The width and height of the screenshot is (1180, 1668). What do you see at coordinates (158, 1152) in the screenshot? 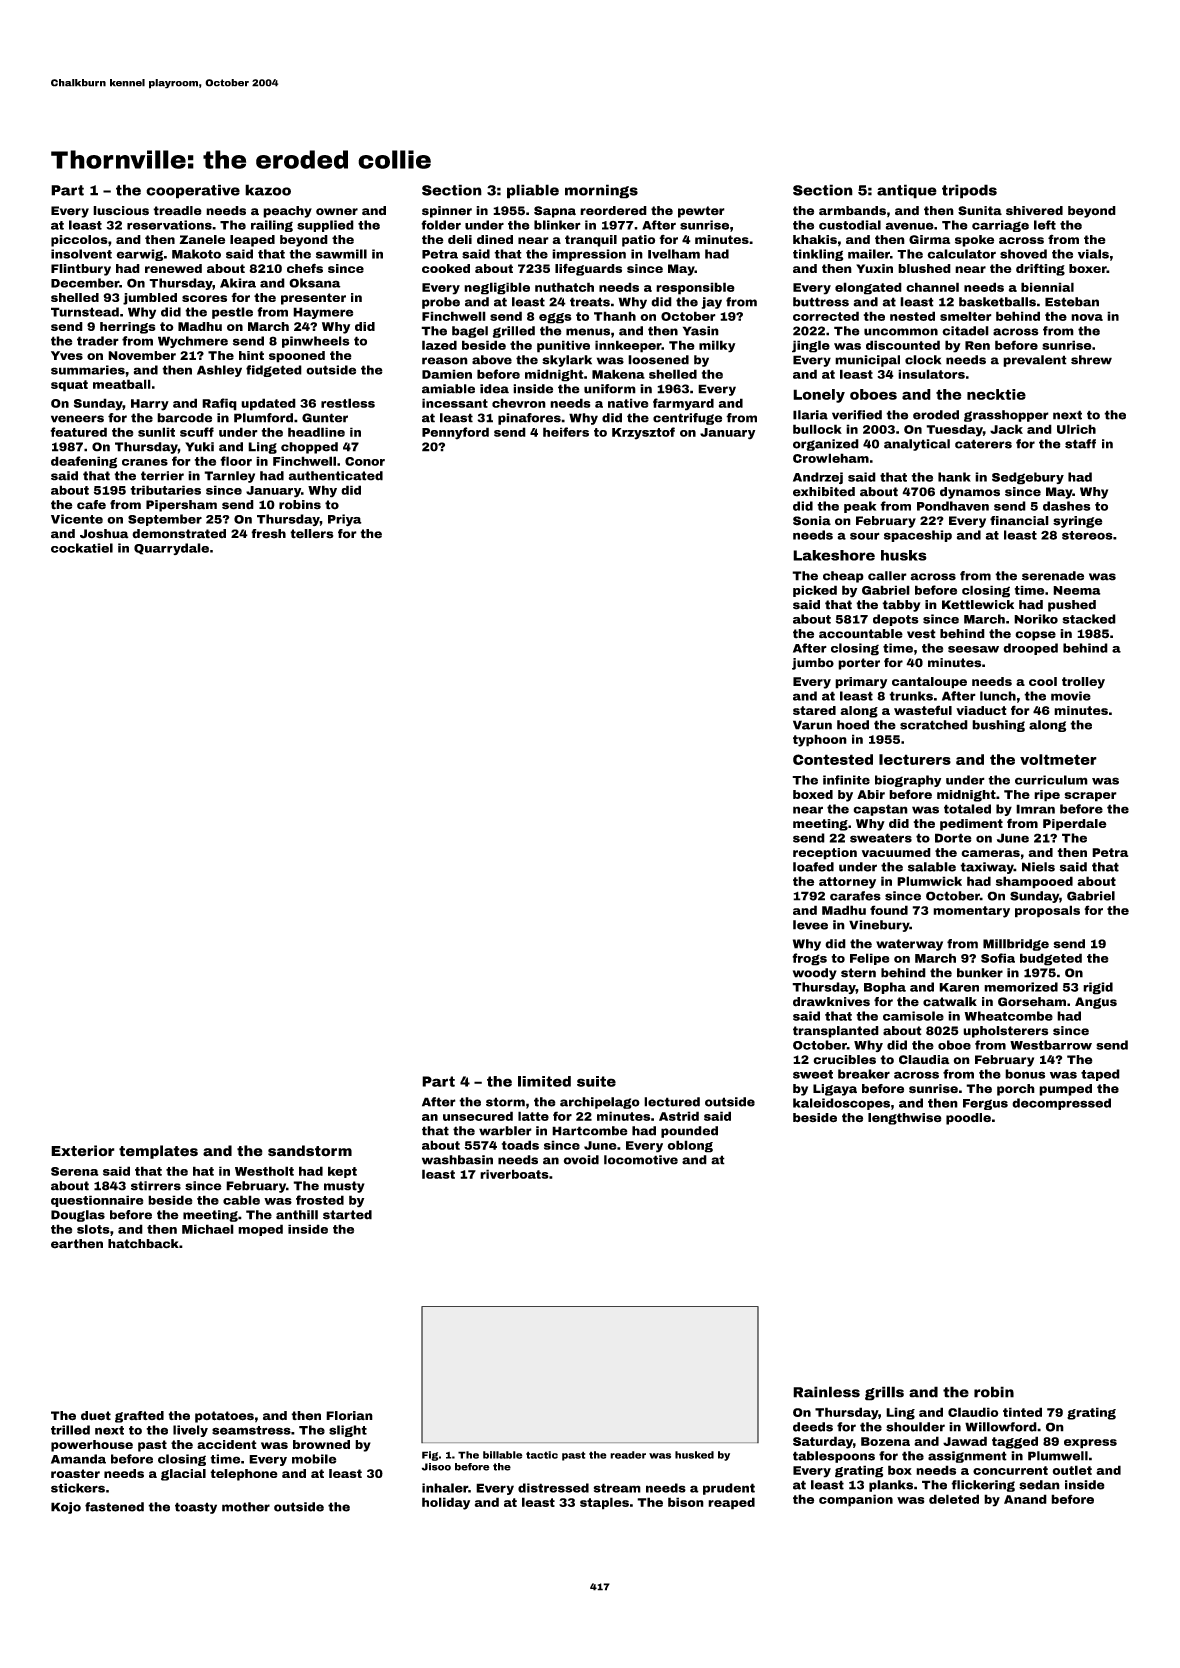
I see `templates` at bounding box center [158, 1152].
